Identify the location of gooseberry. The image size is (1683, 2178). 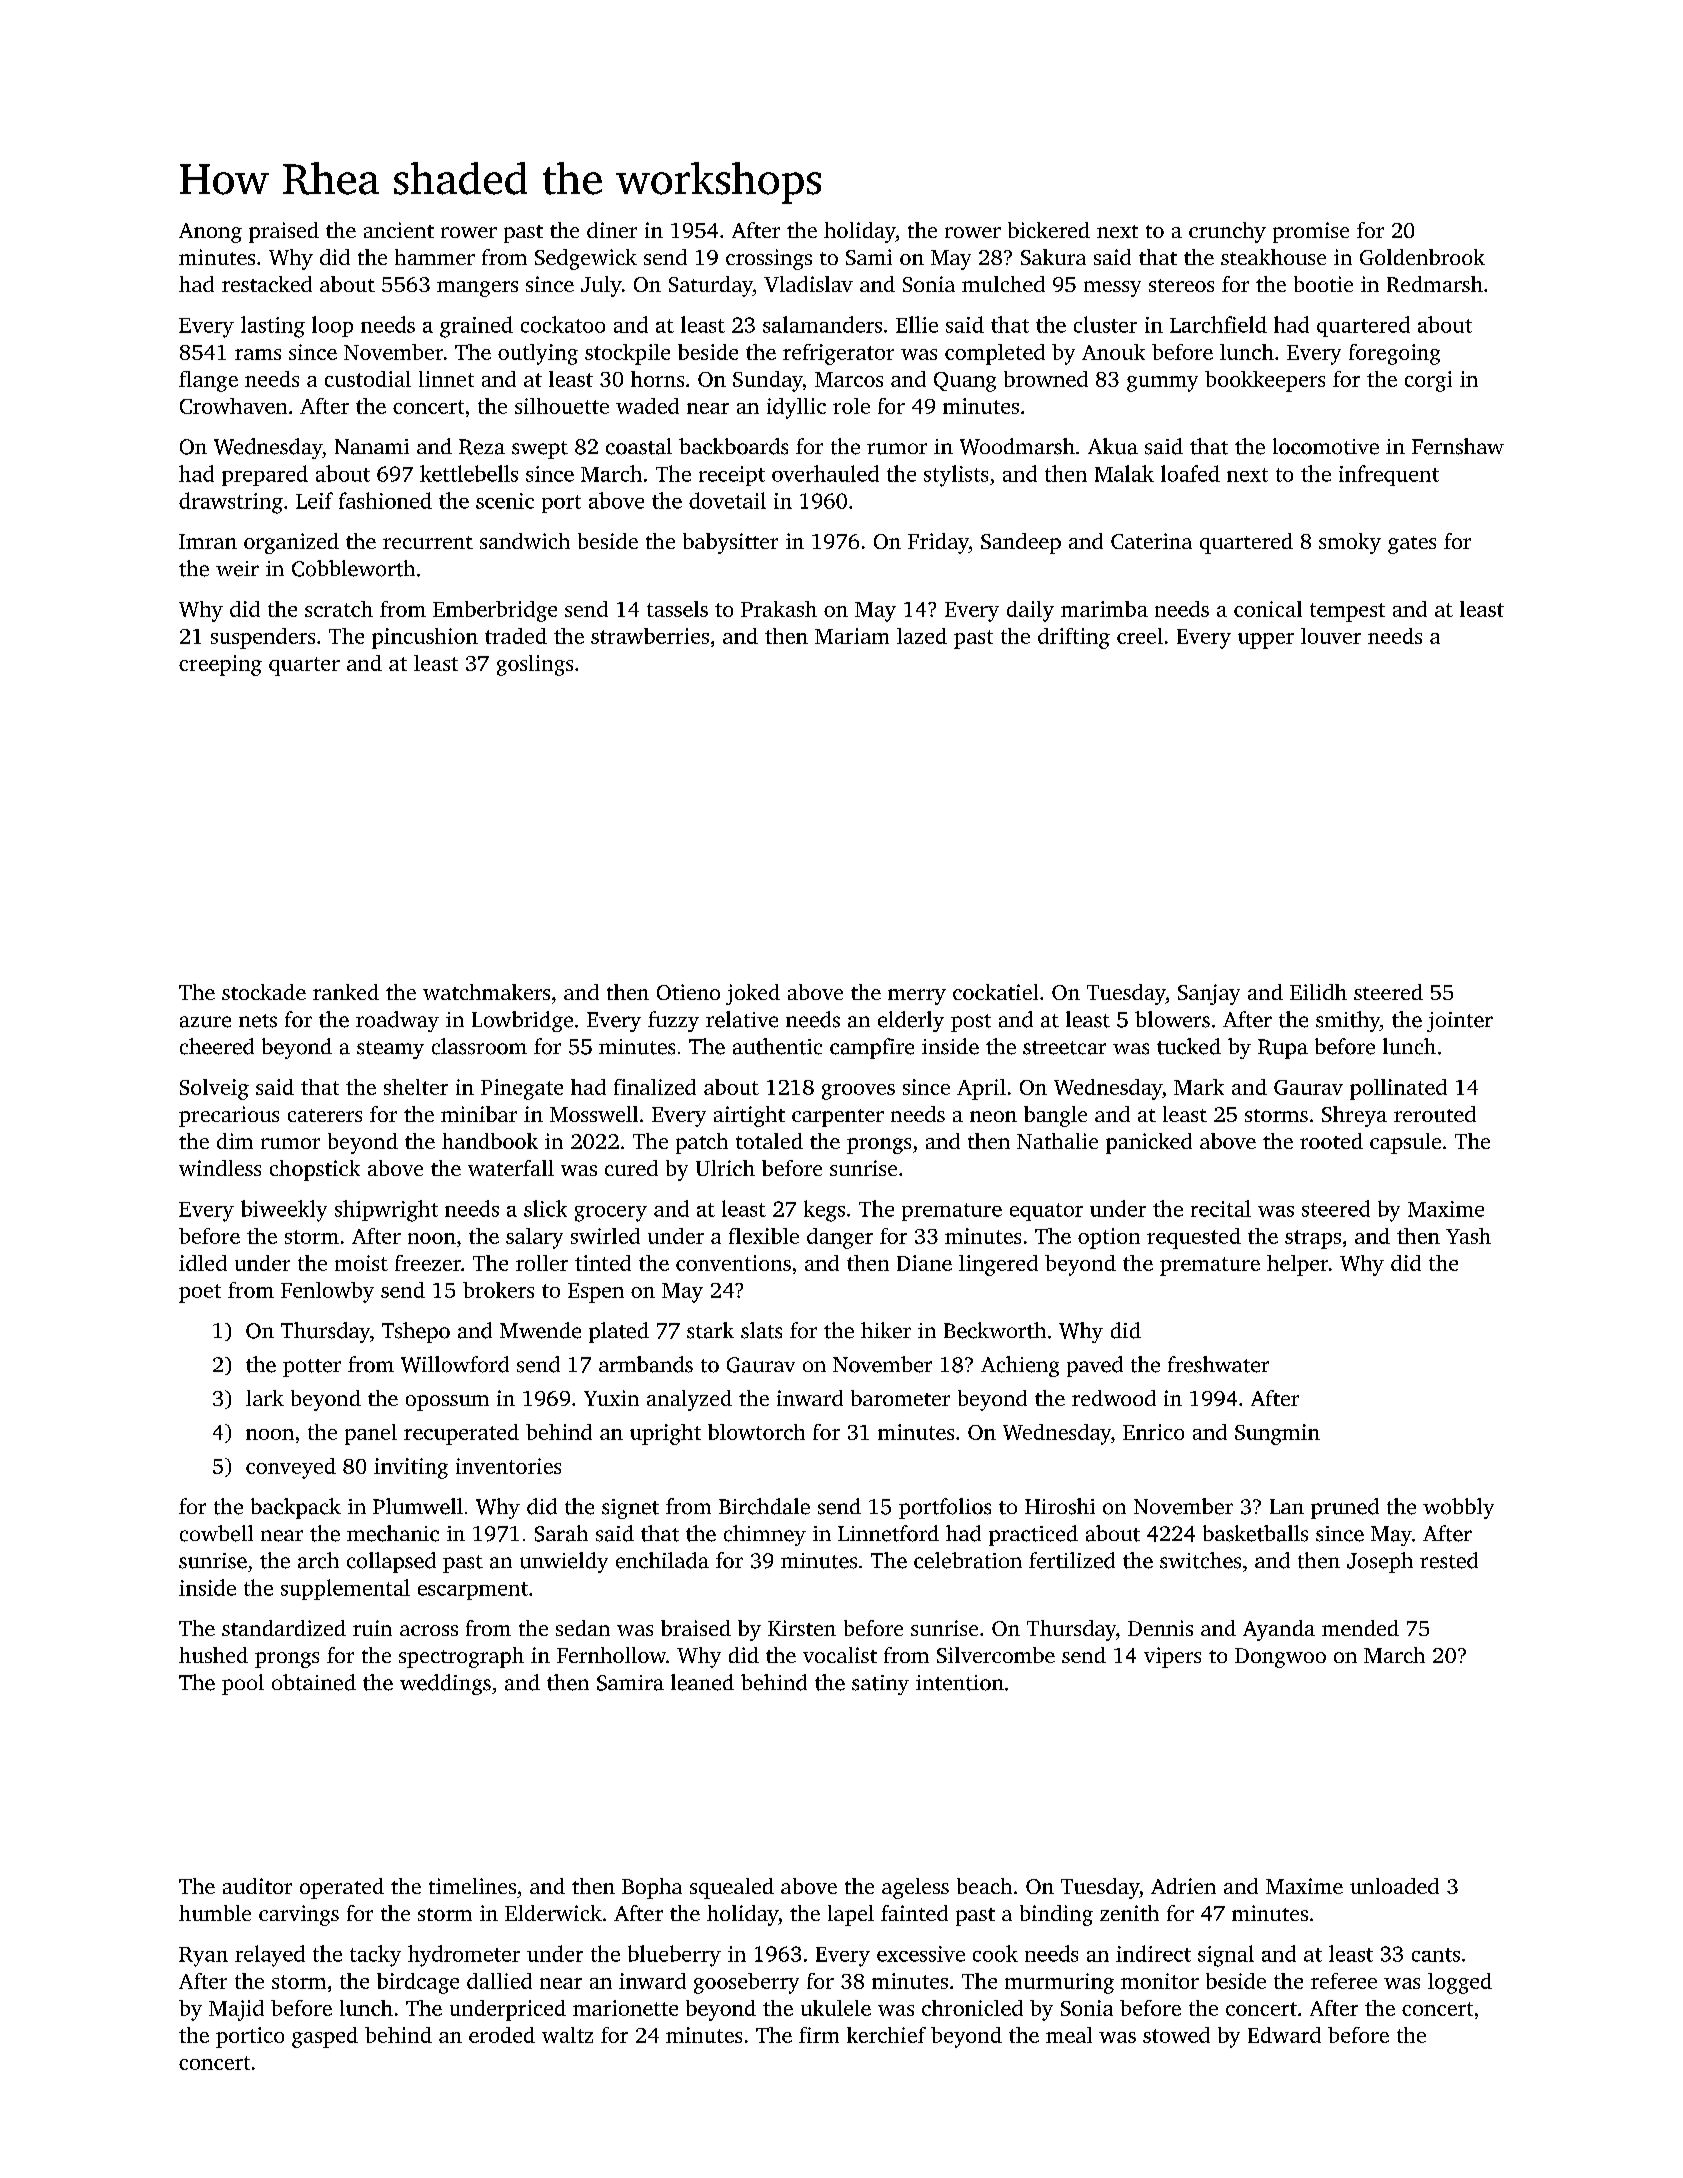
(746, 1983).
